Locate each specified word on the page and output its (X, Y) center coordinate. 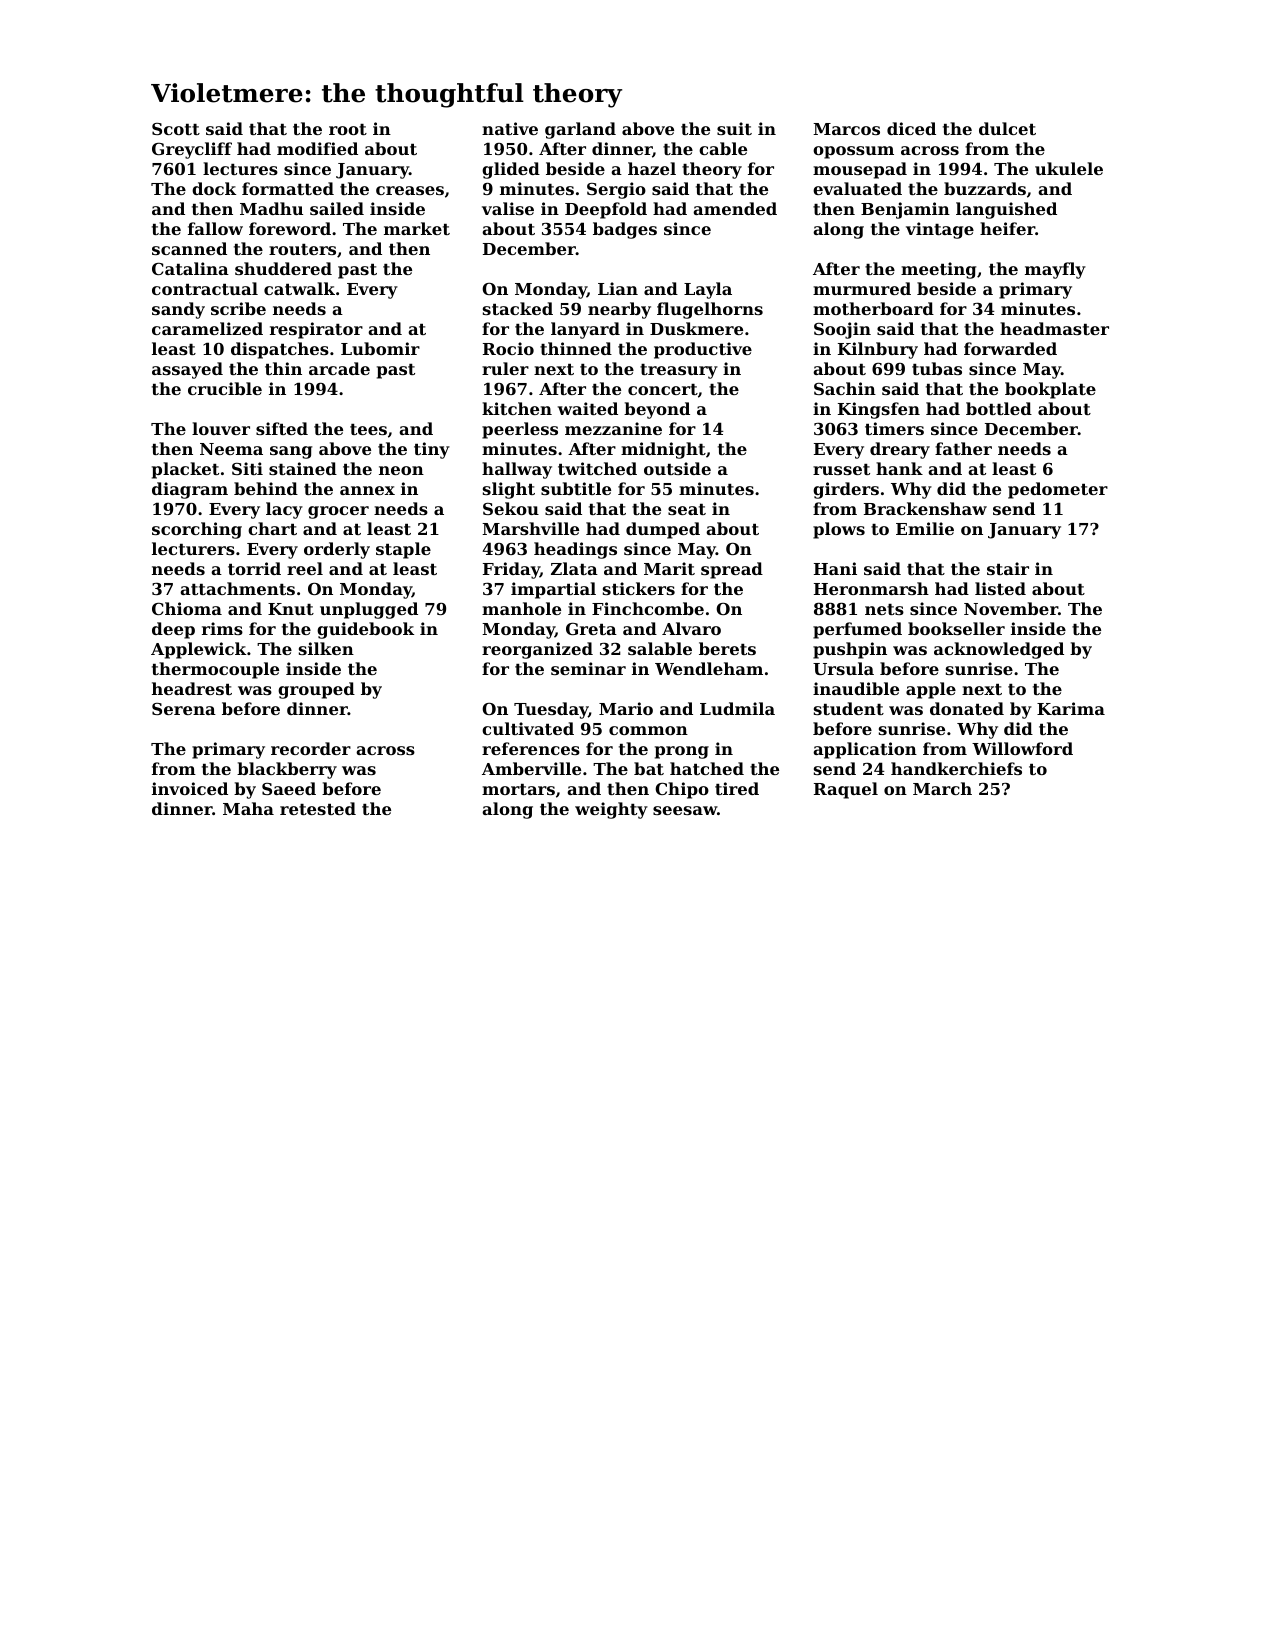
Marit (669, 568)
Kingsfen (879, 410)
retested (318, 808)
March (942, 788)
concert (663, 389)
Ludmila (737, 708)
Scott (176, 129)
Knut (291, 609)
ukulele (1069, 168)
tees (368, 429)
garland (580, 130)
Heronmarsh (871, 588)
